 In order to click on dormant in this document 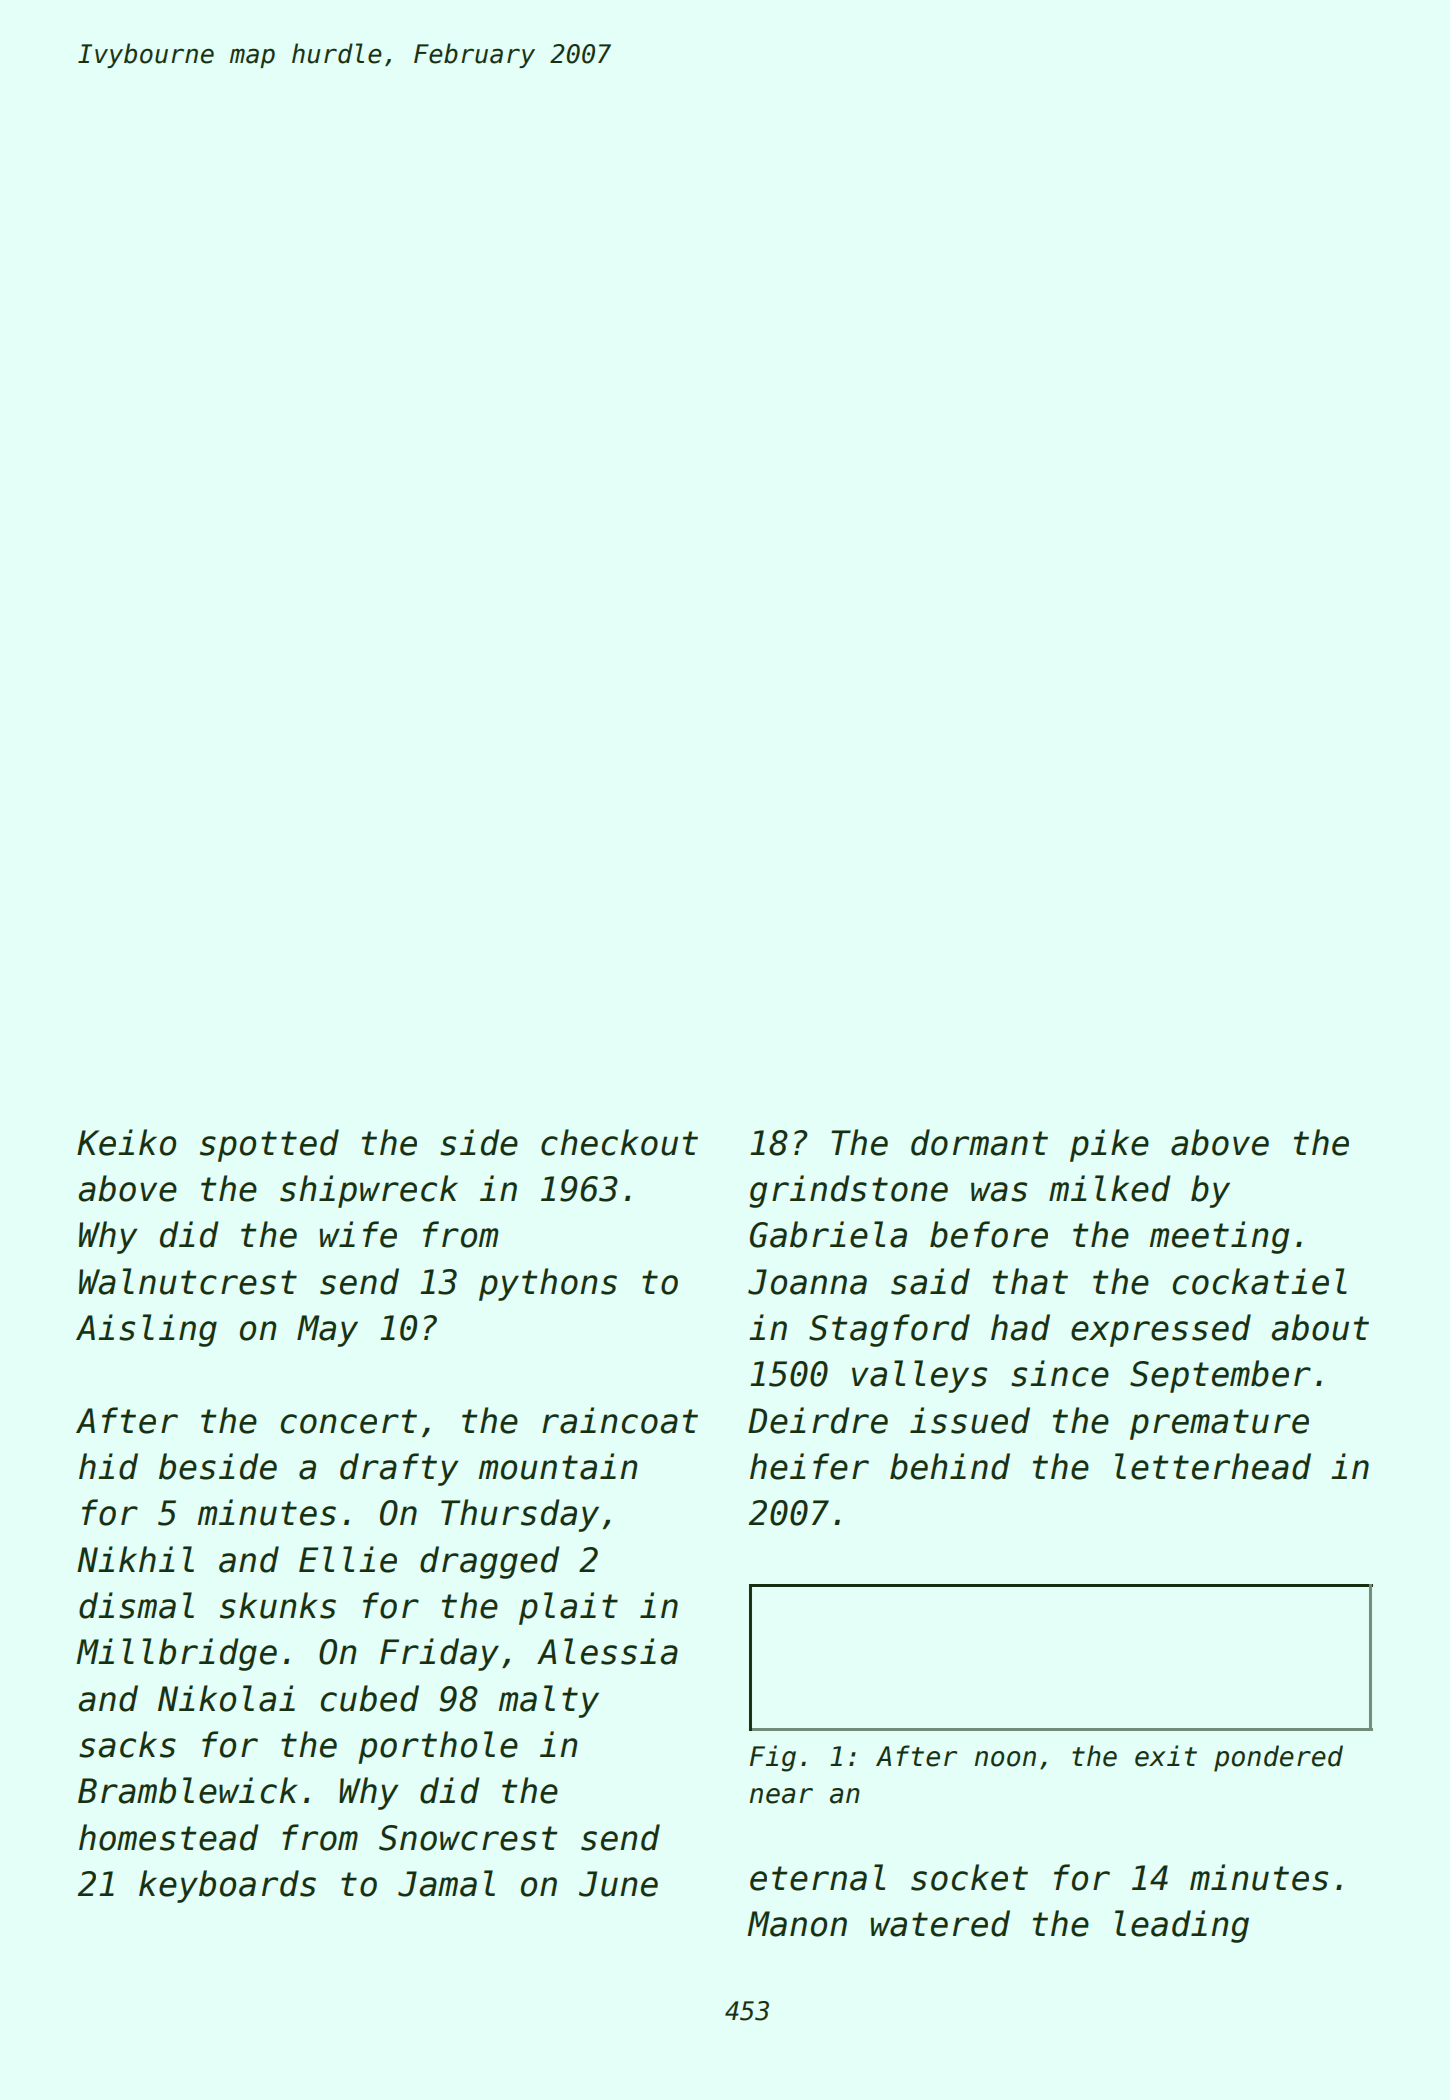, I will do `click(979, 1142)`.
